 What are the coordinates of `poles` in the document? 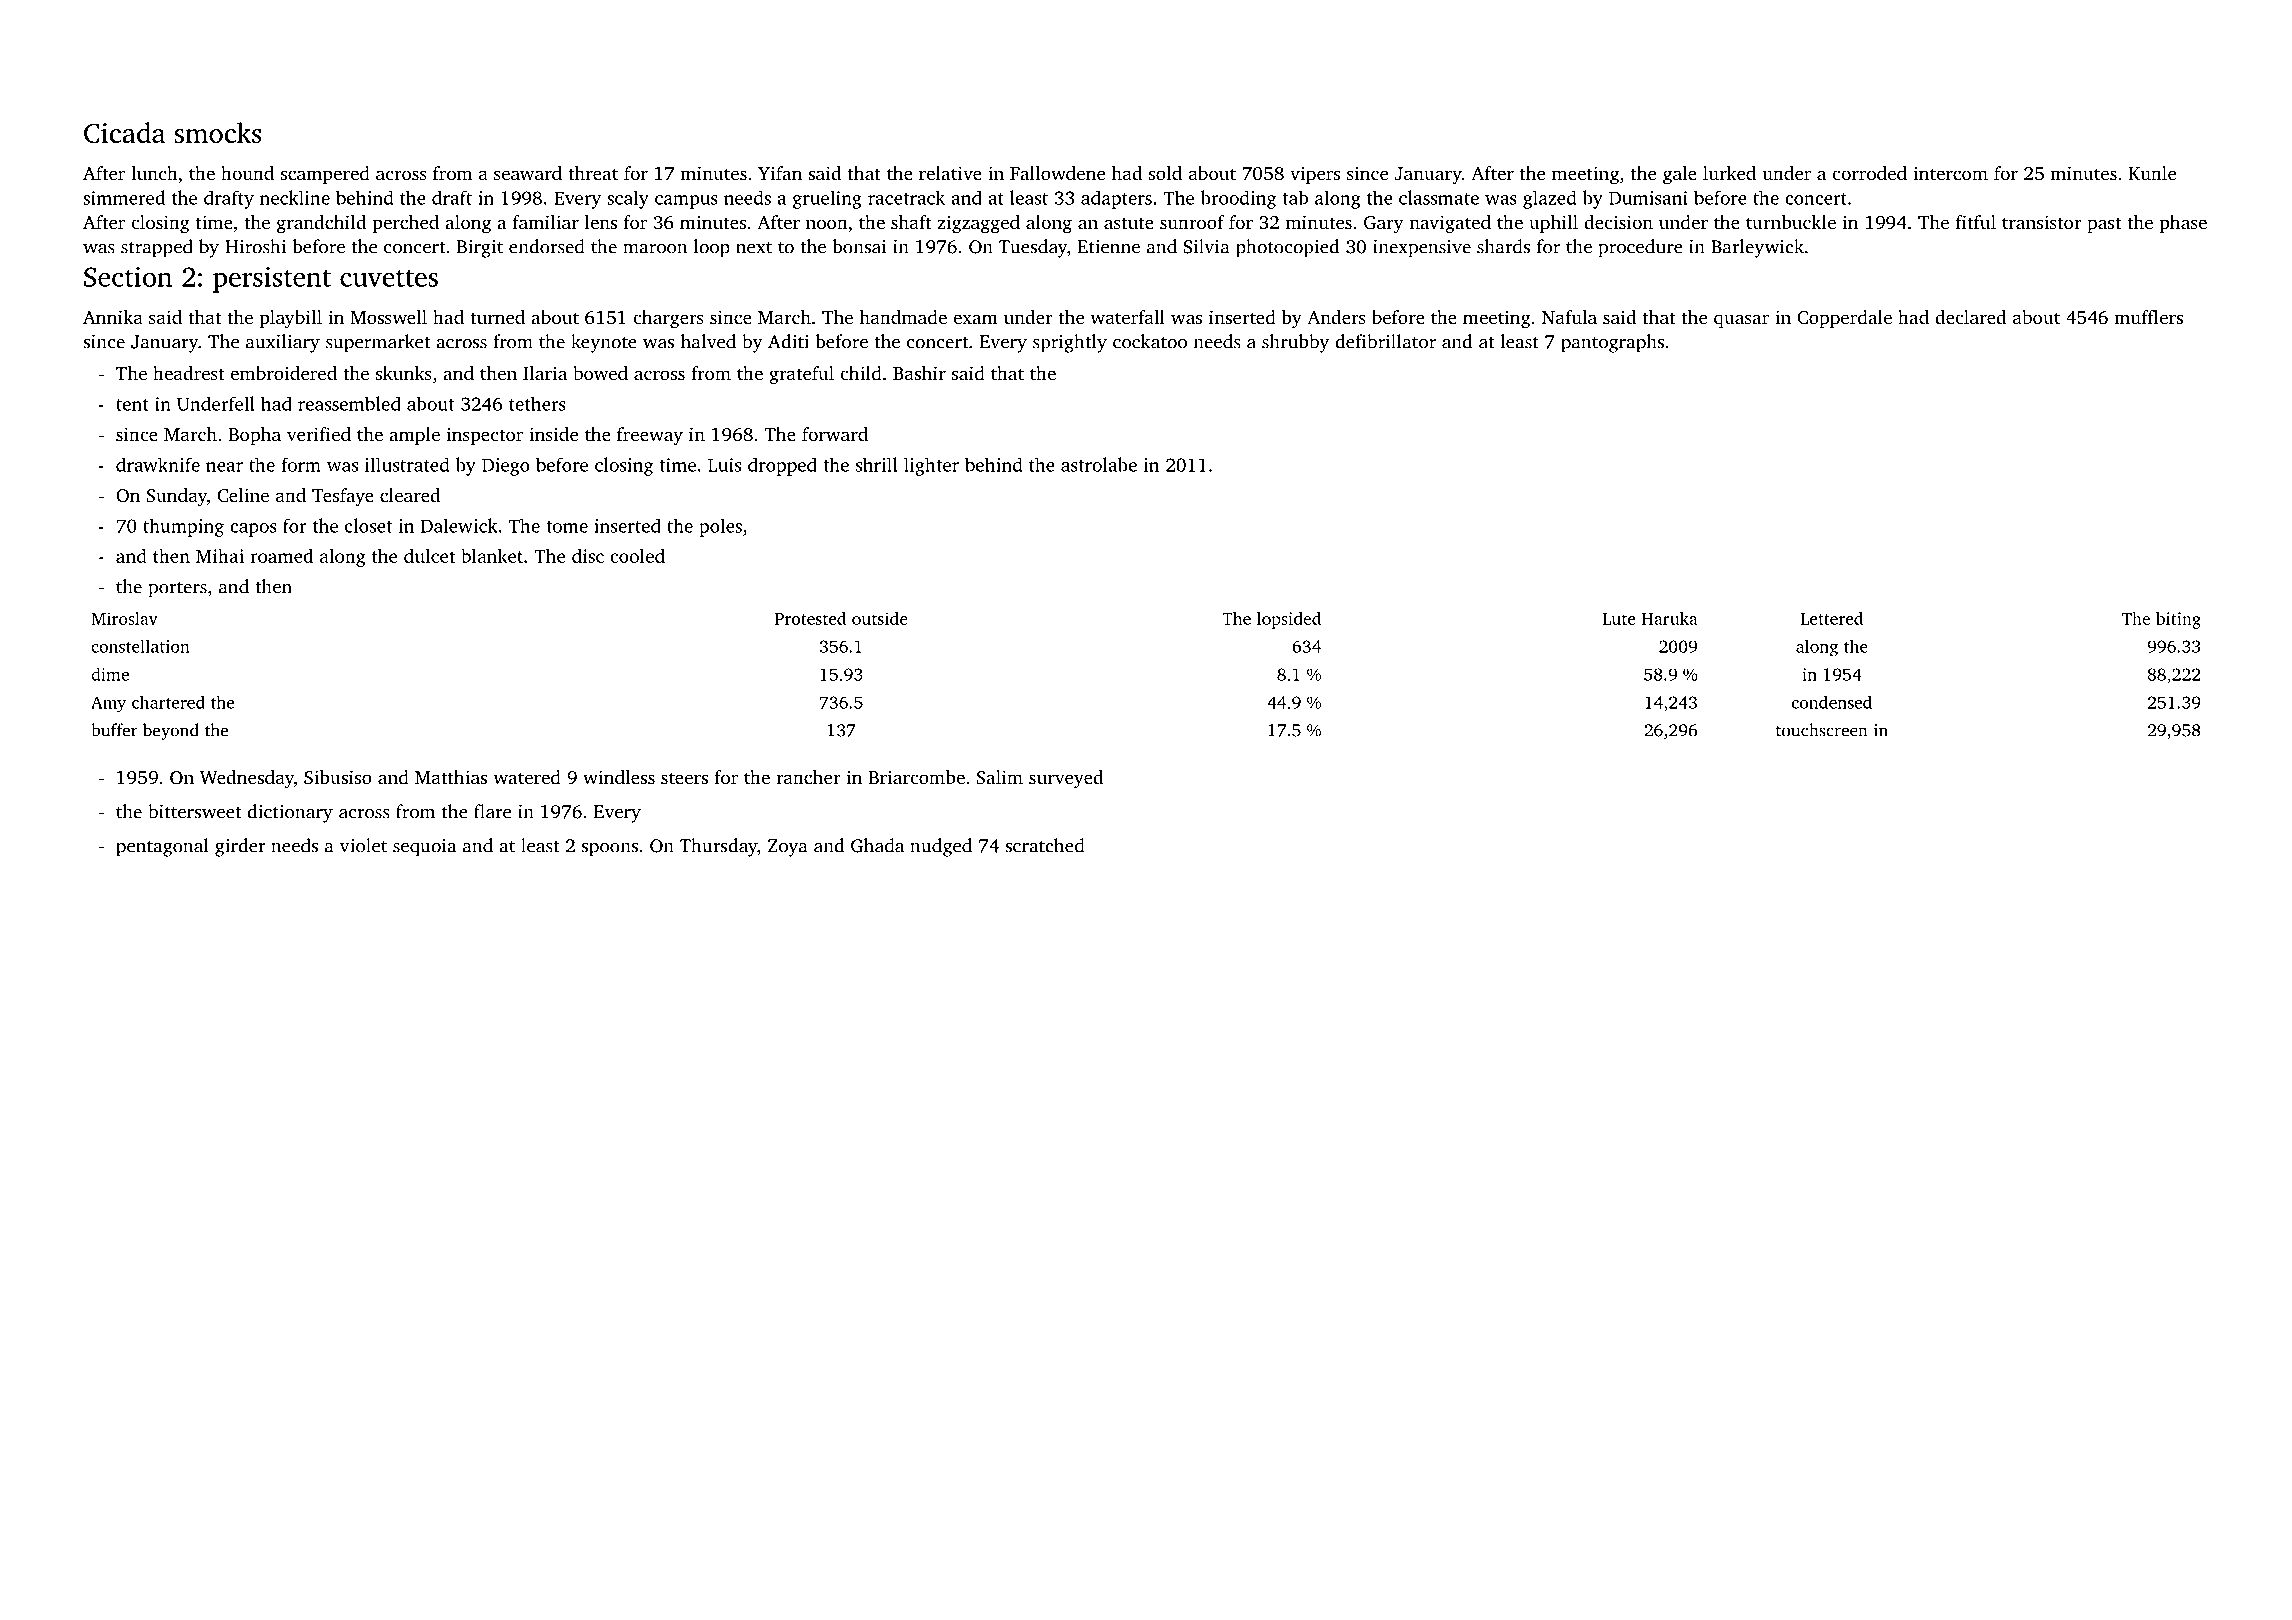 It's located at (720, 527).
